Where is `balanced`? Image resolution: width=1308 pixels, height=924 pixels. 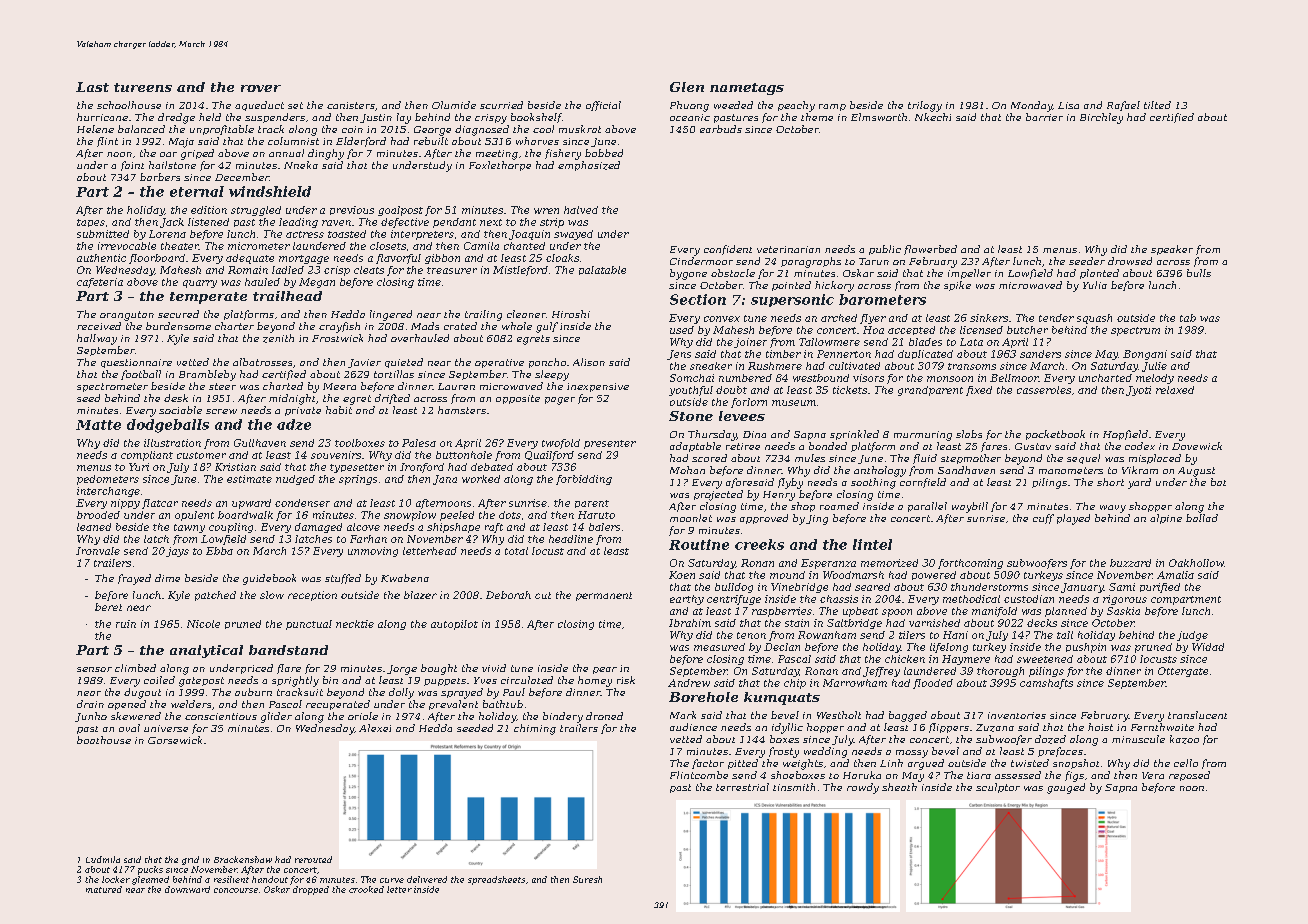
balanced is located at coordinates (141, 129).
